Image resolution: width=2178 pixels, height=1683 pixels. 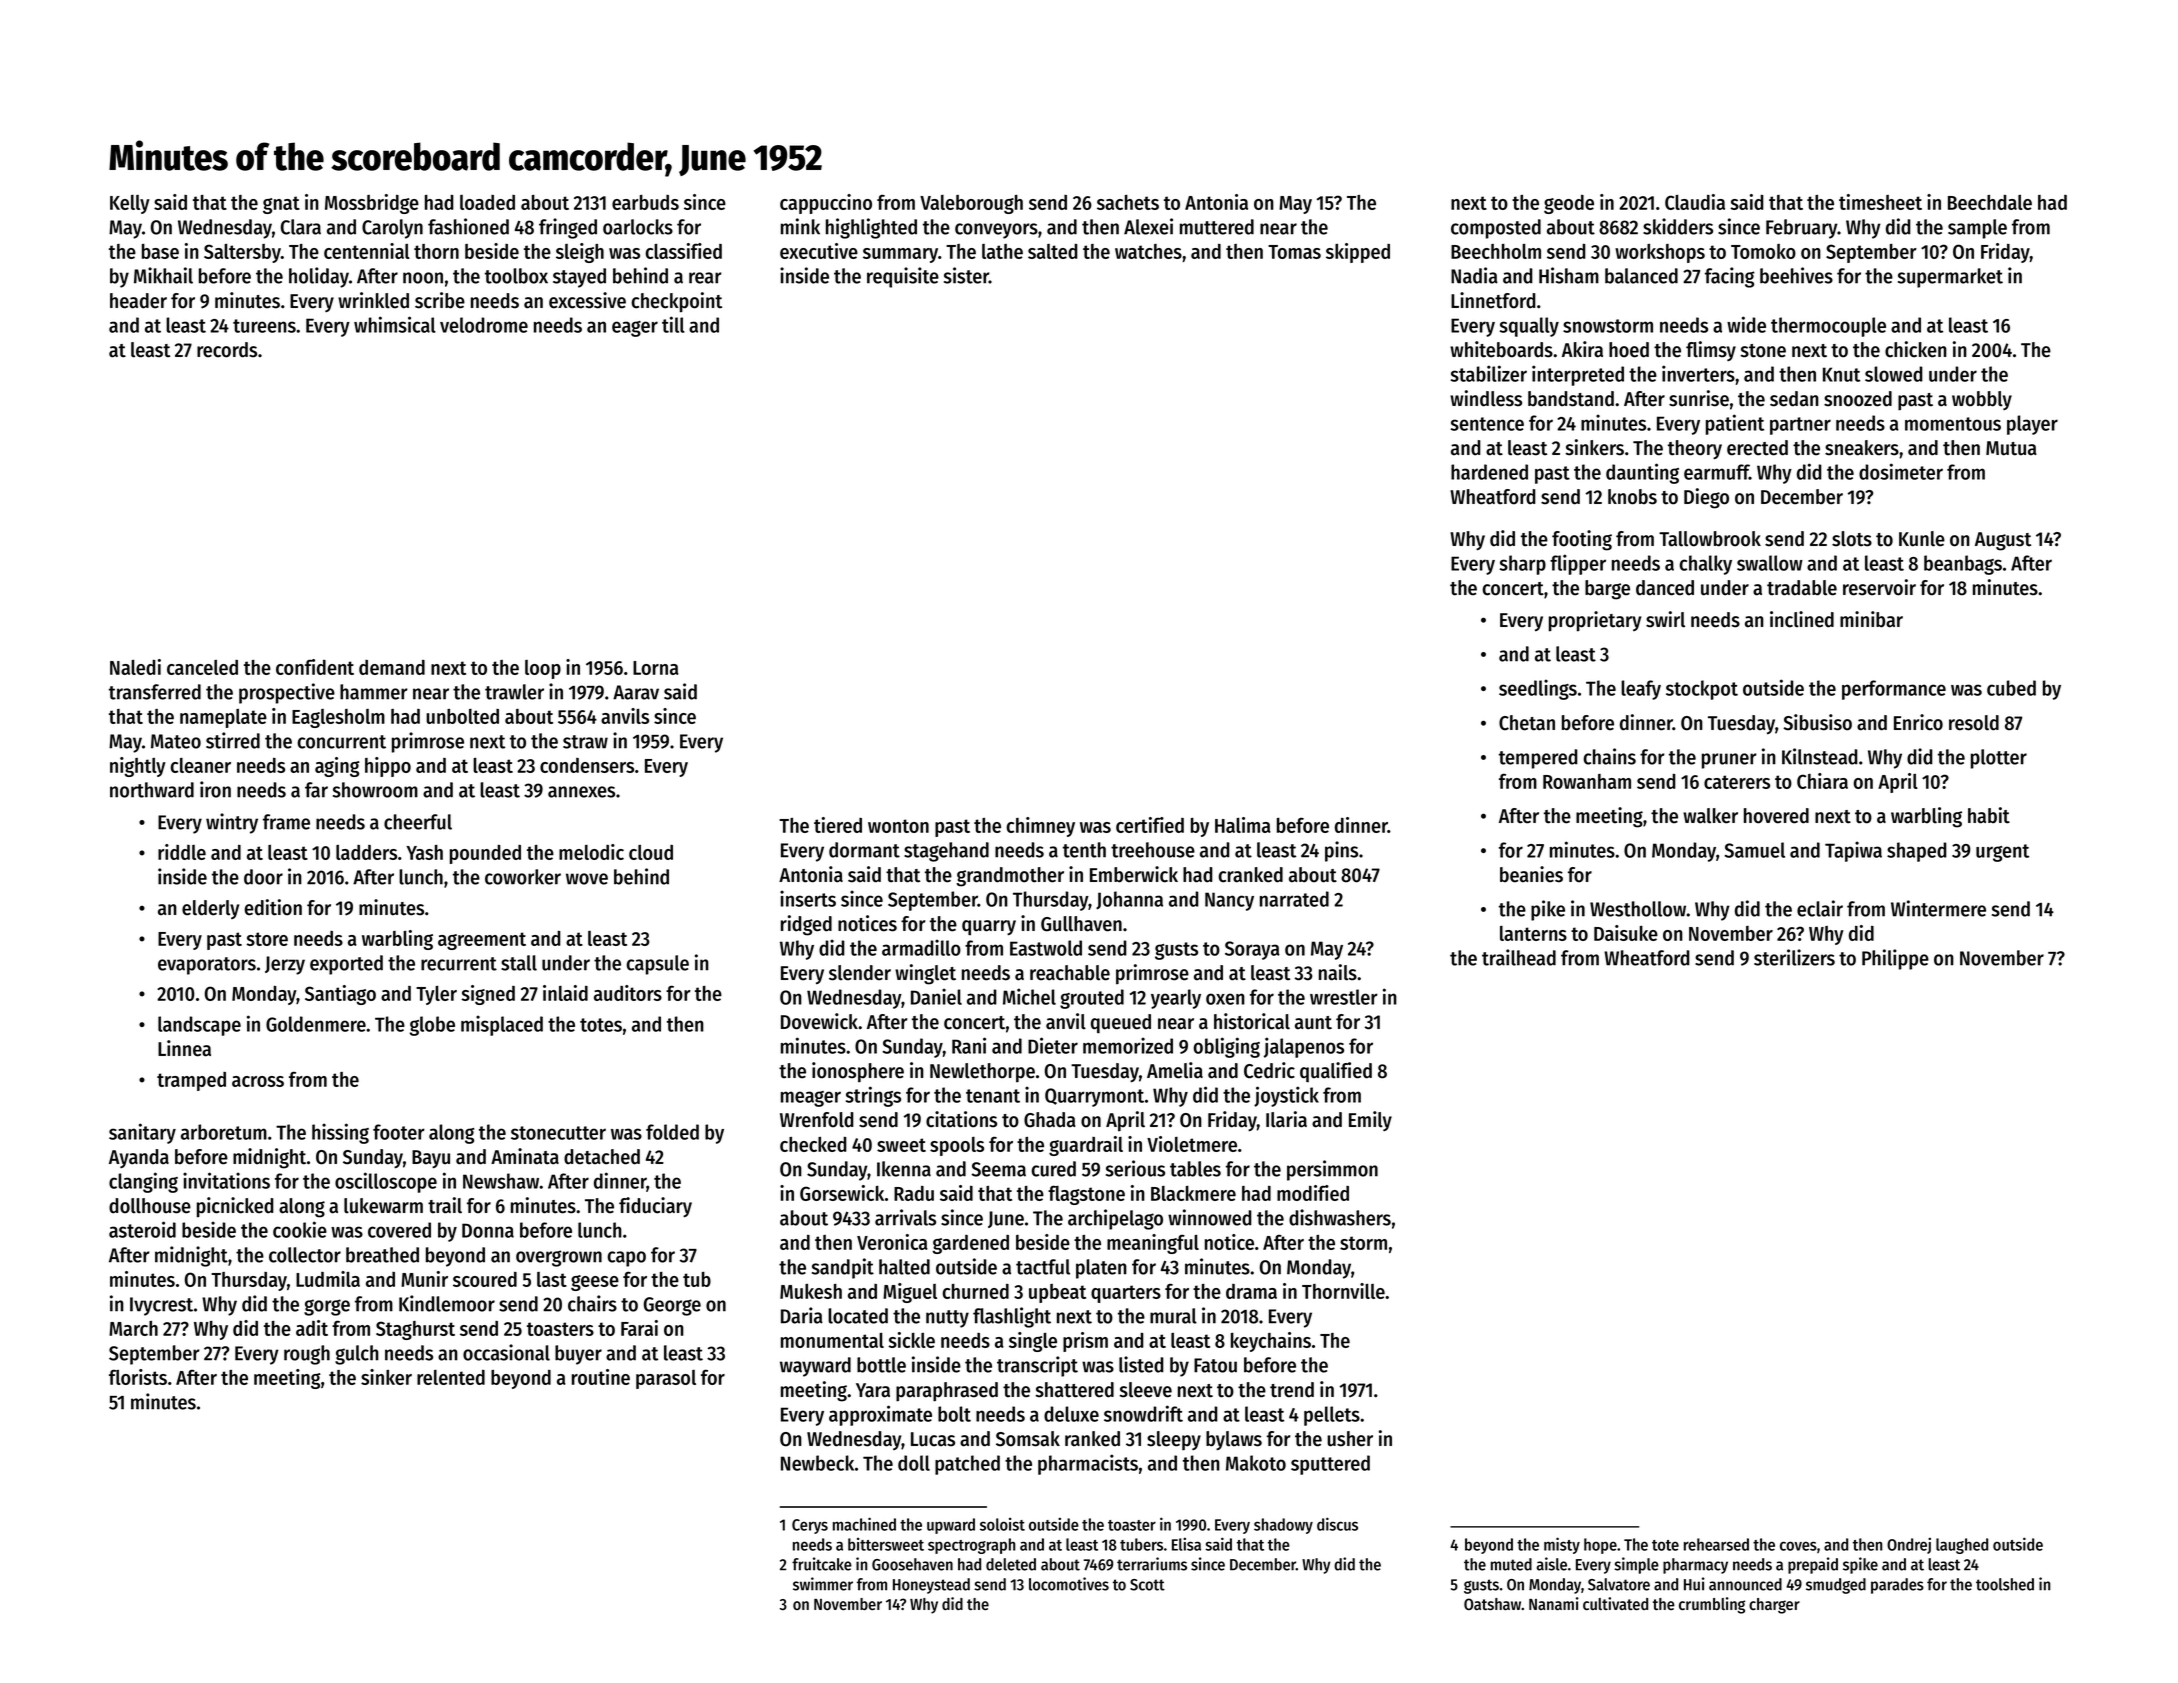 What do you see at coordinates (1489, 472) in the page?
I see `hardened` at bounding box center [1489, 472].
